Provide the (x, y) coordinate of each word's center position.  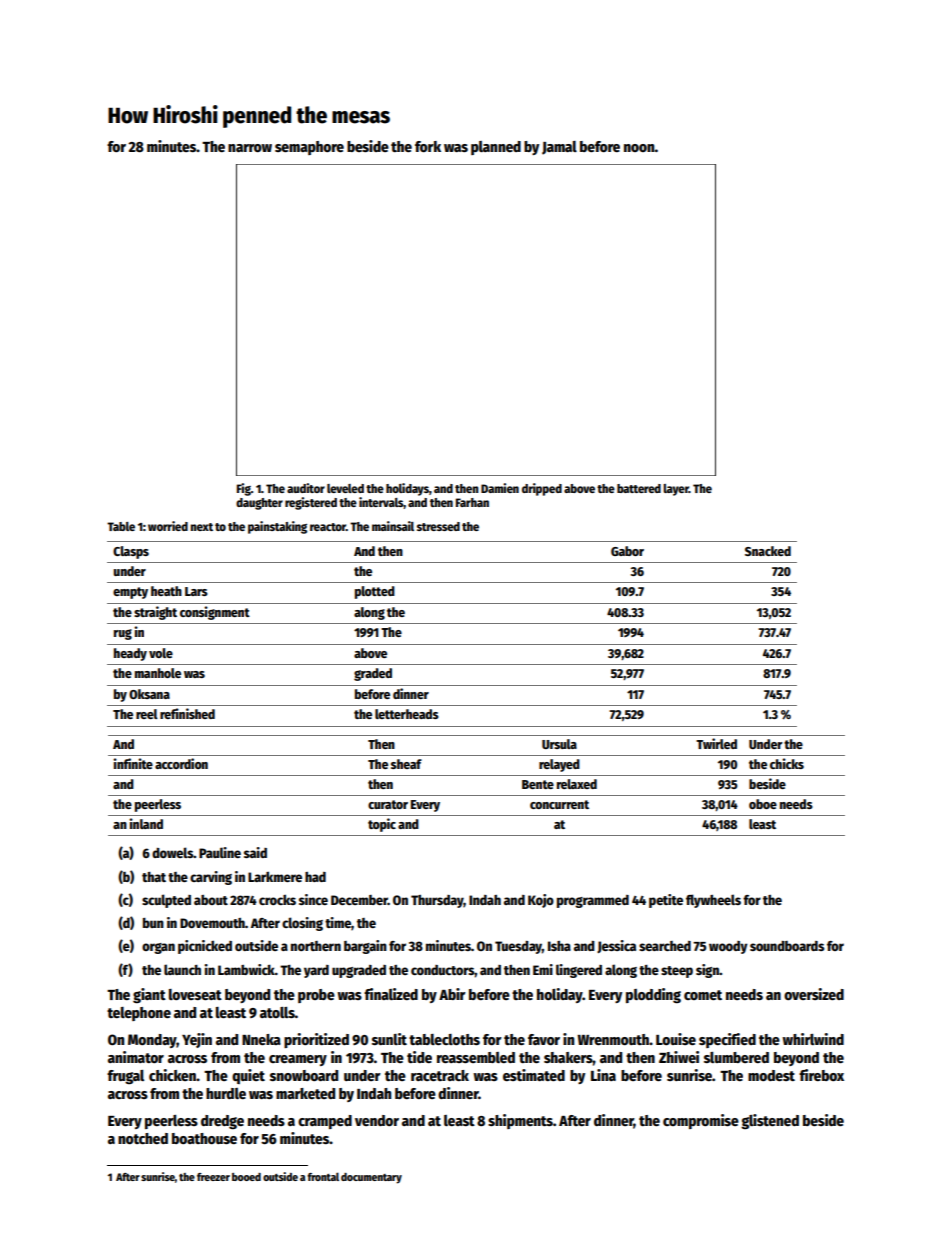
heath (166, 591)
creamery (298, 1060)
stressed (438, 526)
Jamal (559, 148)
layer (676, 490)
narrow (250, 148)
